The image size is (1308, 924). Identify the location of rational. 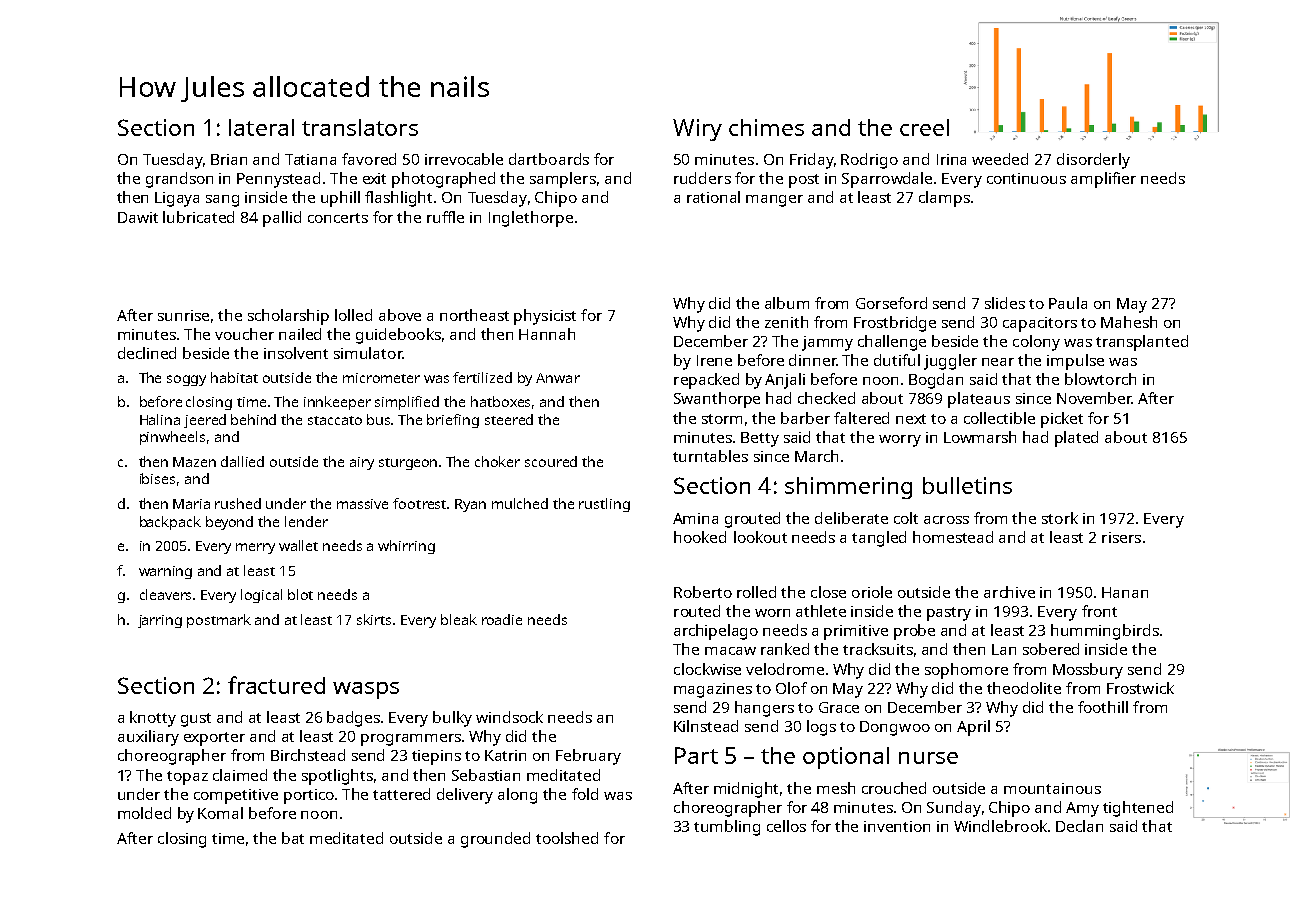
(713, 197).
